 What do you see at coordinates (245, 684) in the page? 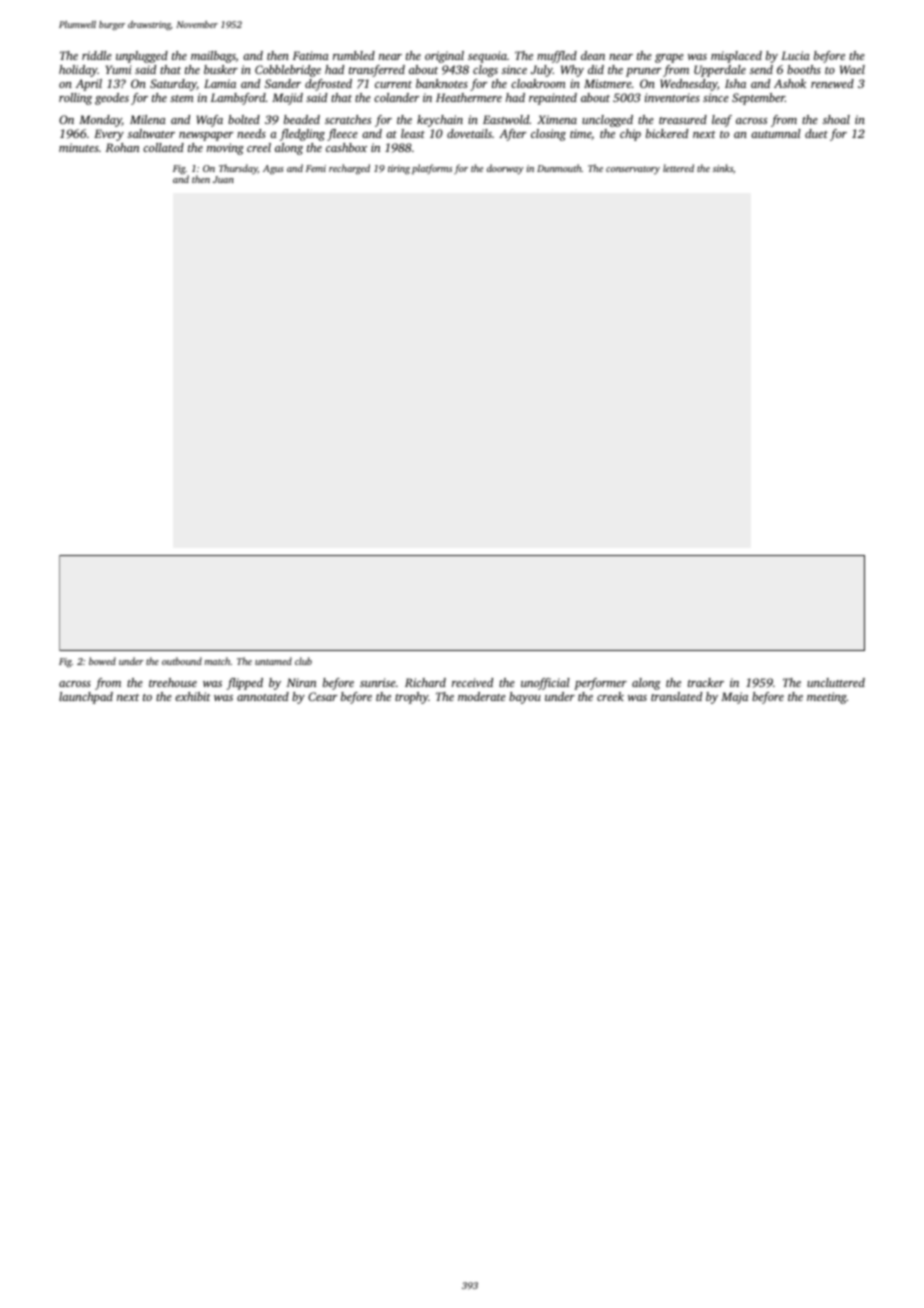
I see `flipped` at bounding box center [245, 684].
